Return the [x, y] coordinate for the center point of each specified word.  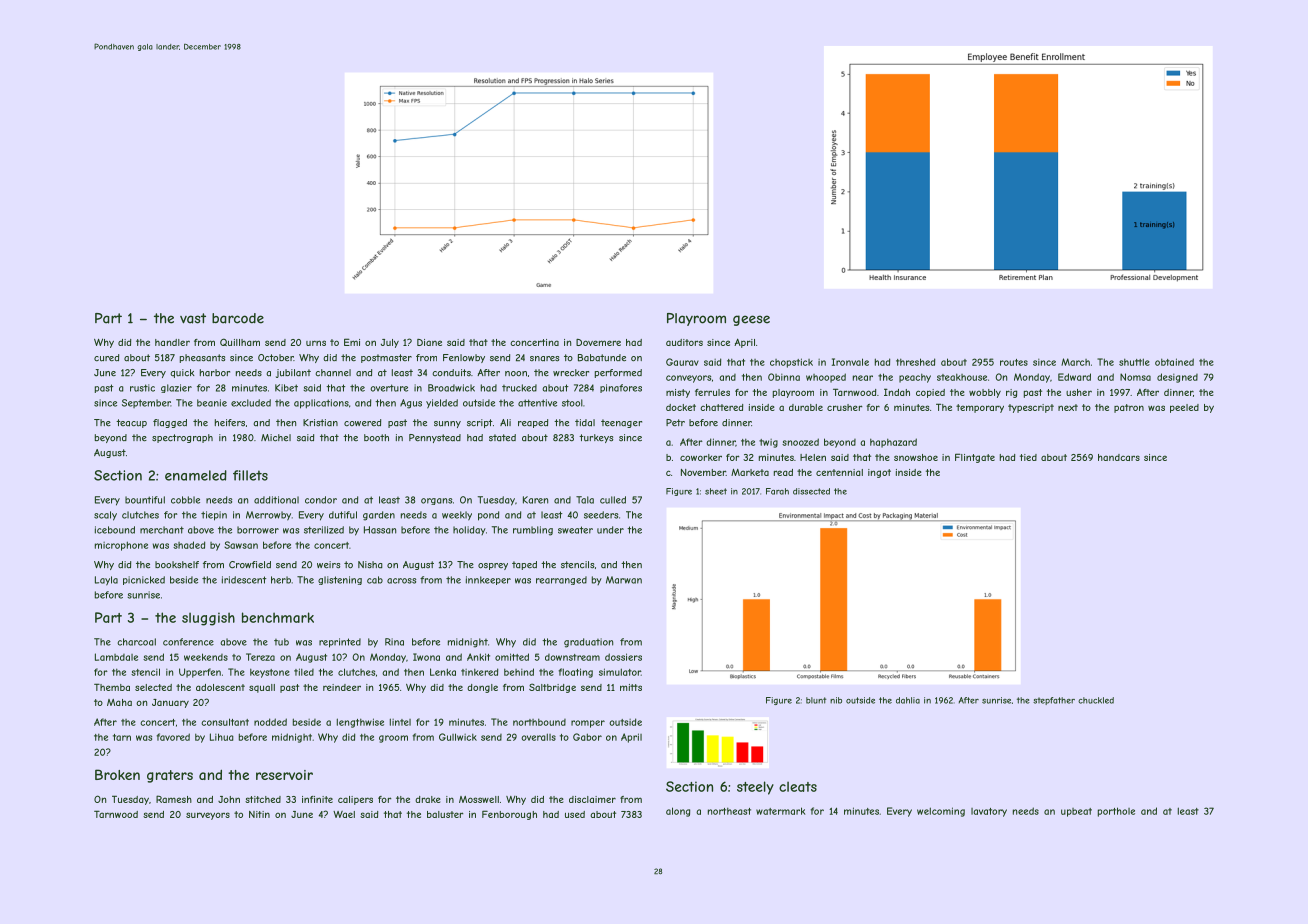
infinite [317, 799]
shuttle [1134, 362]
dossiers [623, 657]
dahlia [908, 700]
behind [519, 672]
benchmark [278, 617]
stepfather [1054, 701]
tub [281, 642]
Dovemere [598, 342]
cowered [362, 423]
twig [768, 443]
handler [172, 342]
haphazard [893, 443]
